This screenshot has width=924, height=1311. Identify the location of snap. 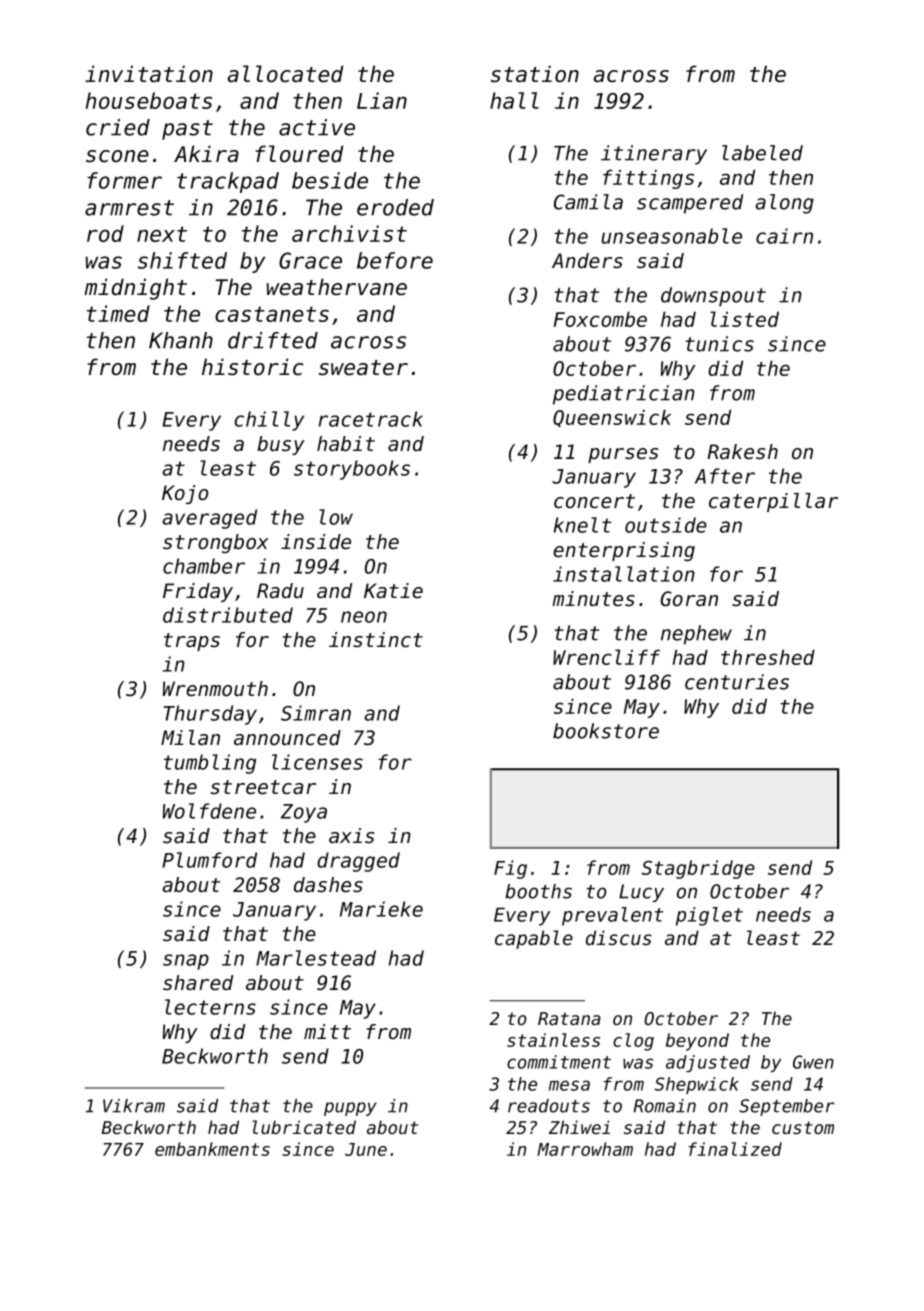
(186, 962).
